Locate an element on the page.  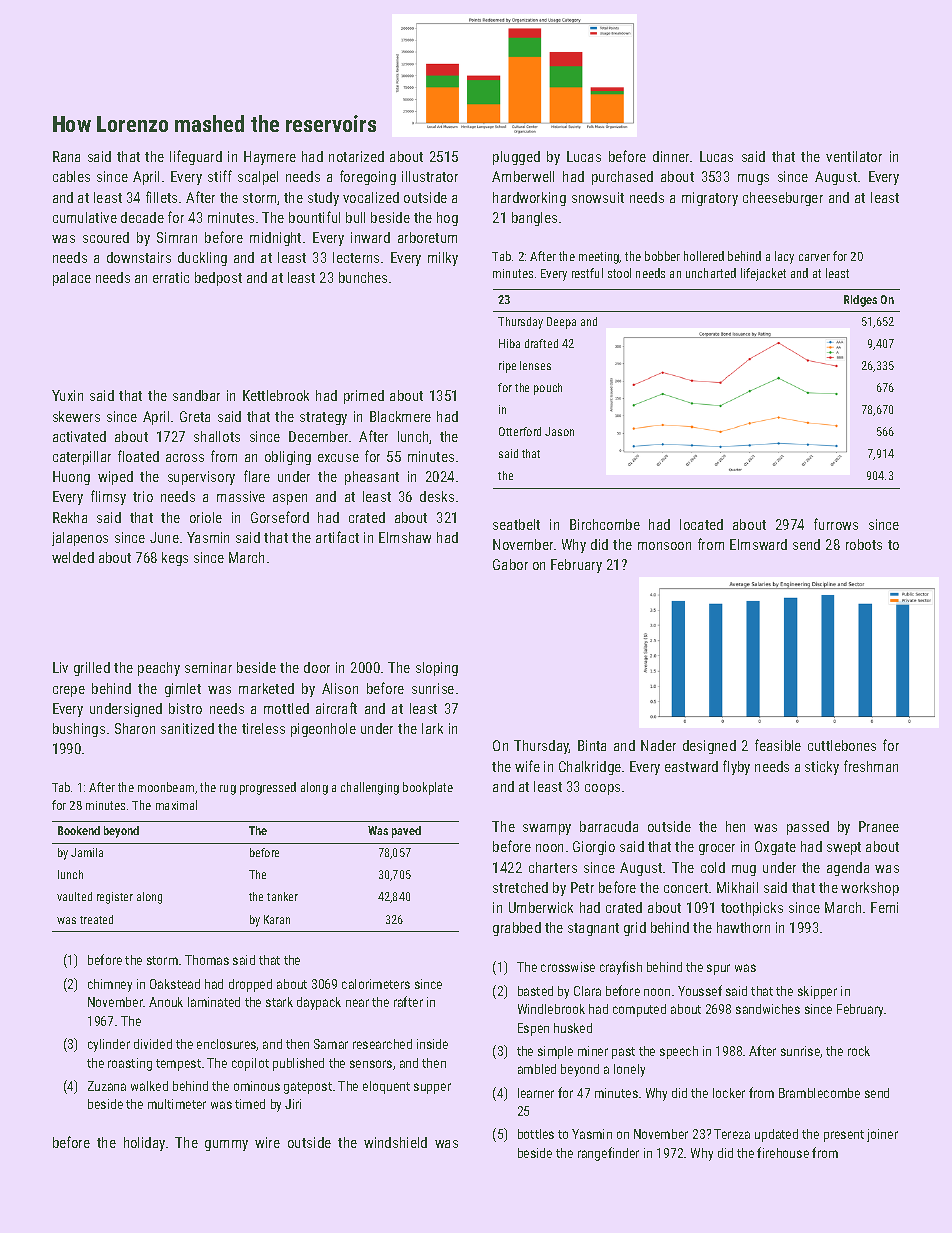
hawthorn is located at coordinates (743, 927).
